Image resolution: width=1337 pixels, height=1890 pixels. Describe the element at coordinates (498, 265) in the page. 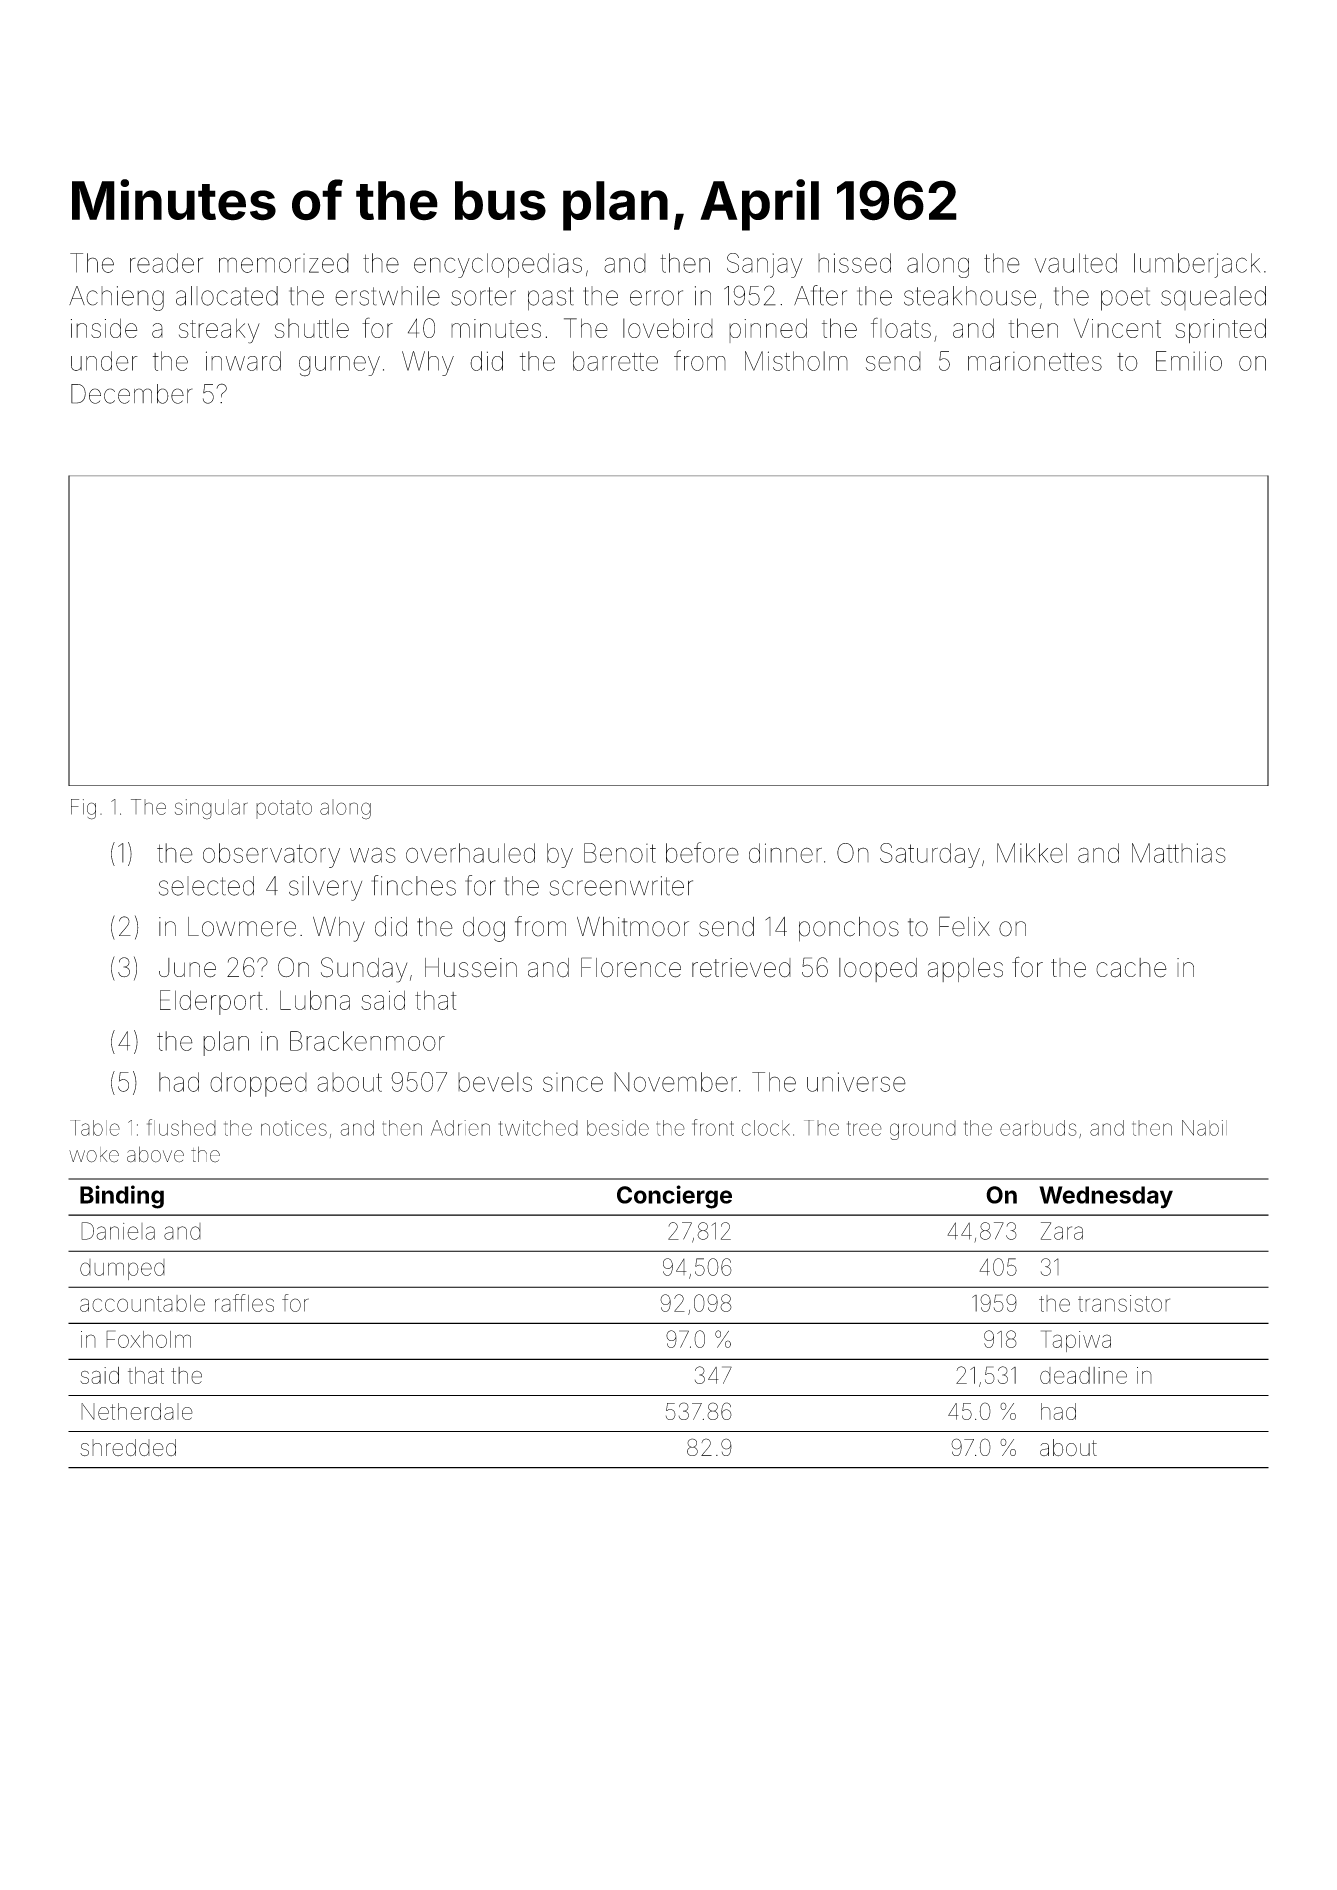

I see `encyclopedias` at that location.
